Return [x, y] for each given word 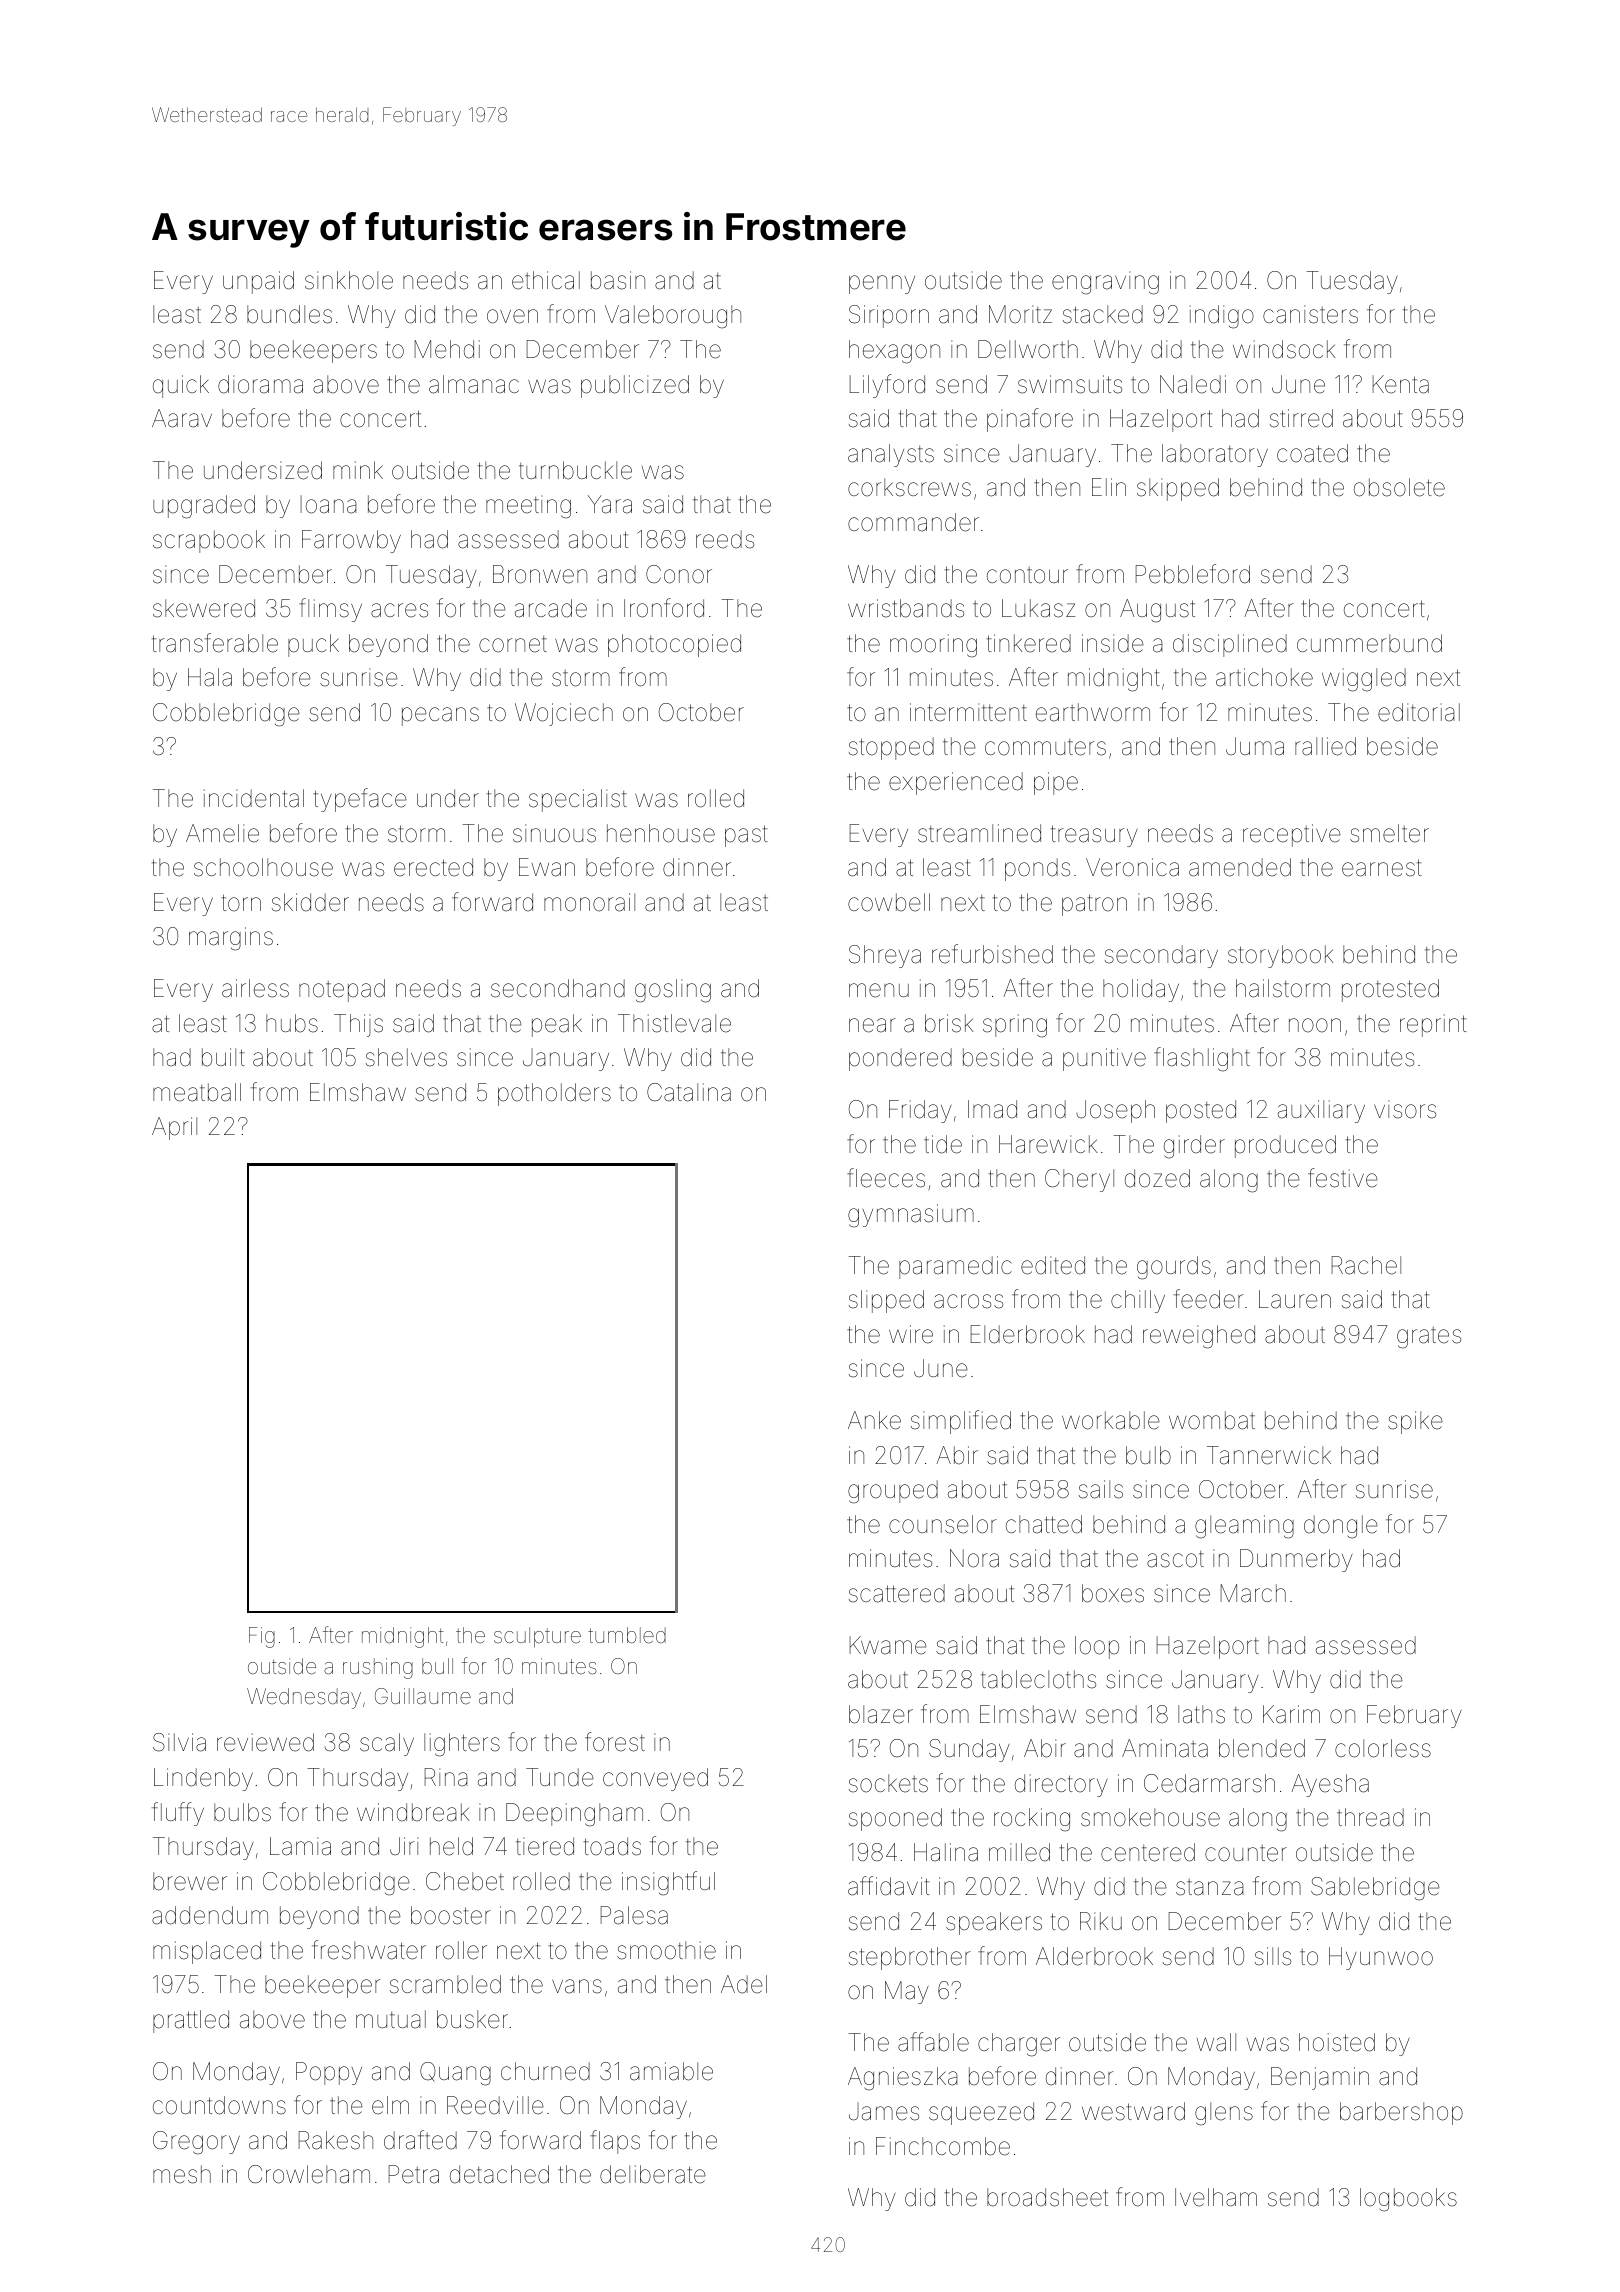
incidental [254, 798]
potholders [554, 1094]
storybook [1280, 956]
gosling [673, 991]
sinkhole [349, 280]
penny [882, 284]
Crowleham [309, 2174]
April [174, 1128]
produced [1285, 1146]
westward [1133, 2111]
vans [577, 1986]
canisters [1310, 314]
